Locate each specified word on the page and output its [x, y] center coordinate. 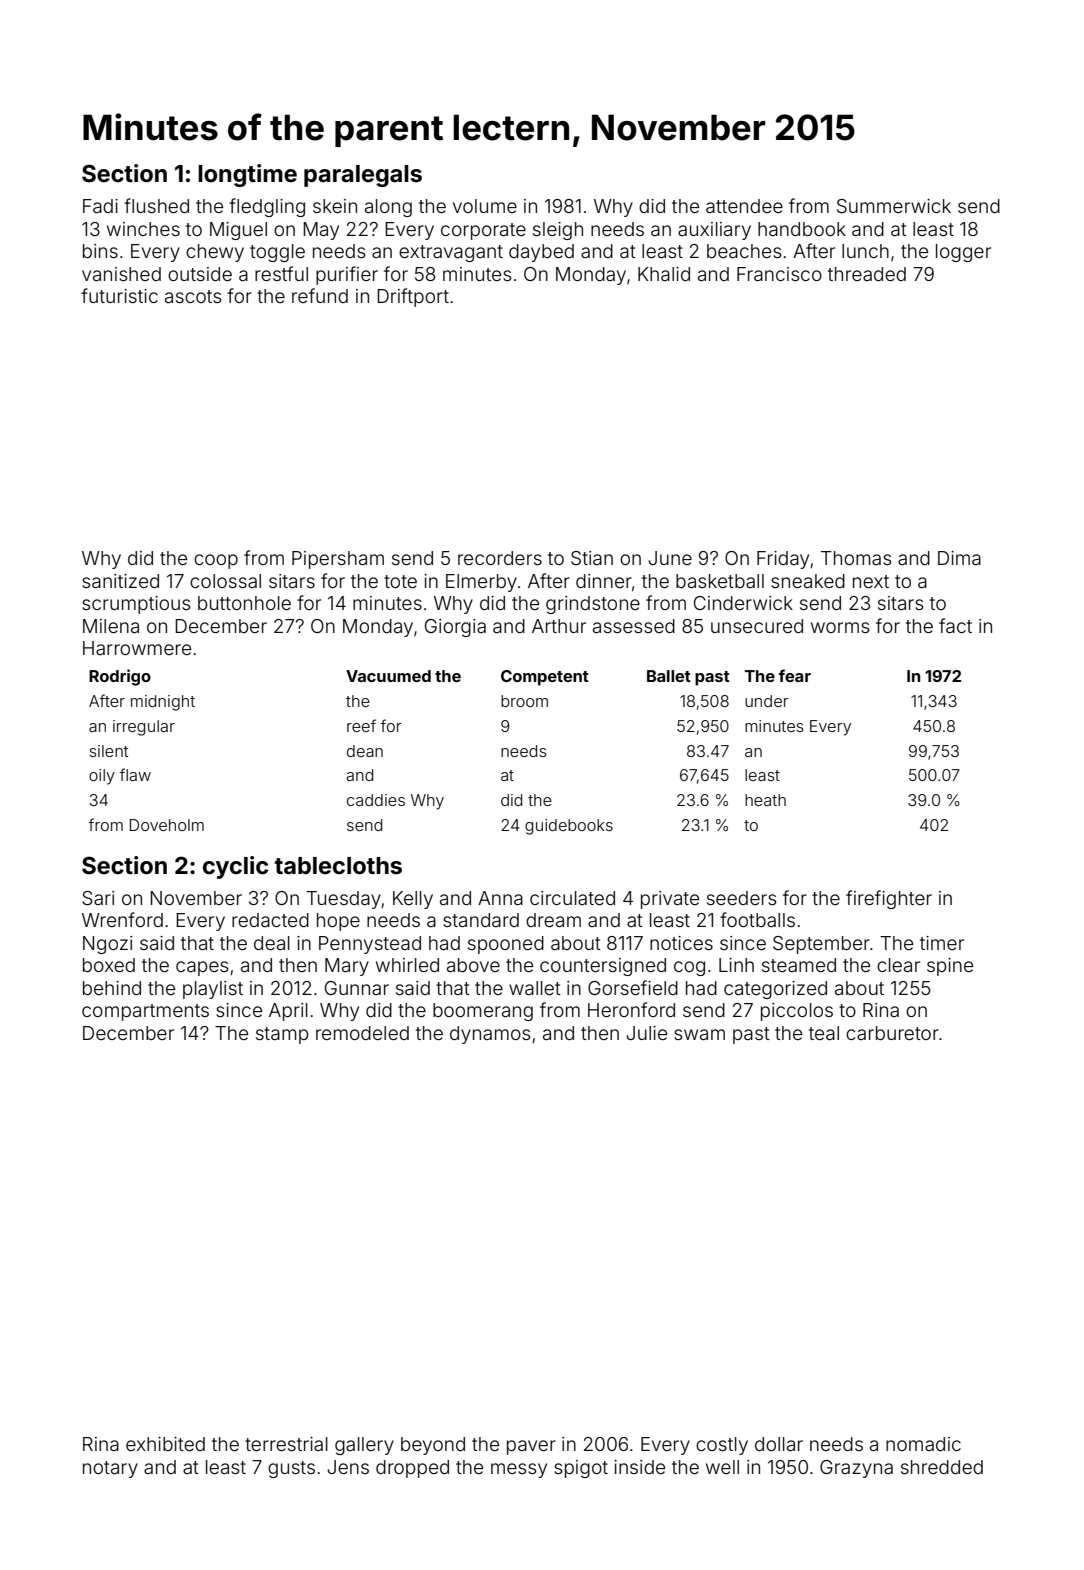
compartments [145, 1012]
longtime [247, 175]
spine [950, 967]
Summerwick [894, 206]
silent [108, 751]
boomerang [483, 1012]
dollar [779, 1444]
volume [485, 206]
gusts [291, 1469]
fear [795, 675]
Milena [111, 626]
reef [361, 725]
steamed [799, 965]
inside [639, 1467]
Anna [500, 898]
